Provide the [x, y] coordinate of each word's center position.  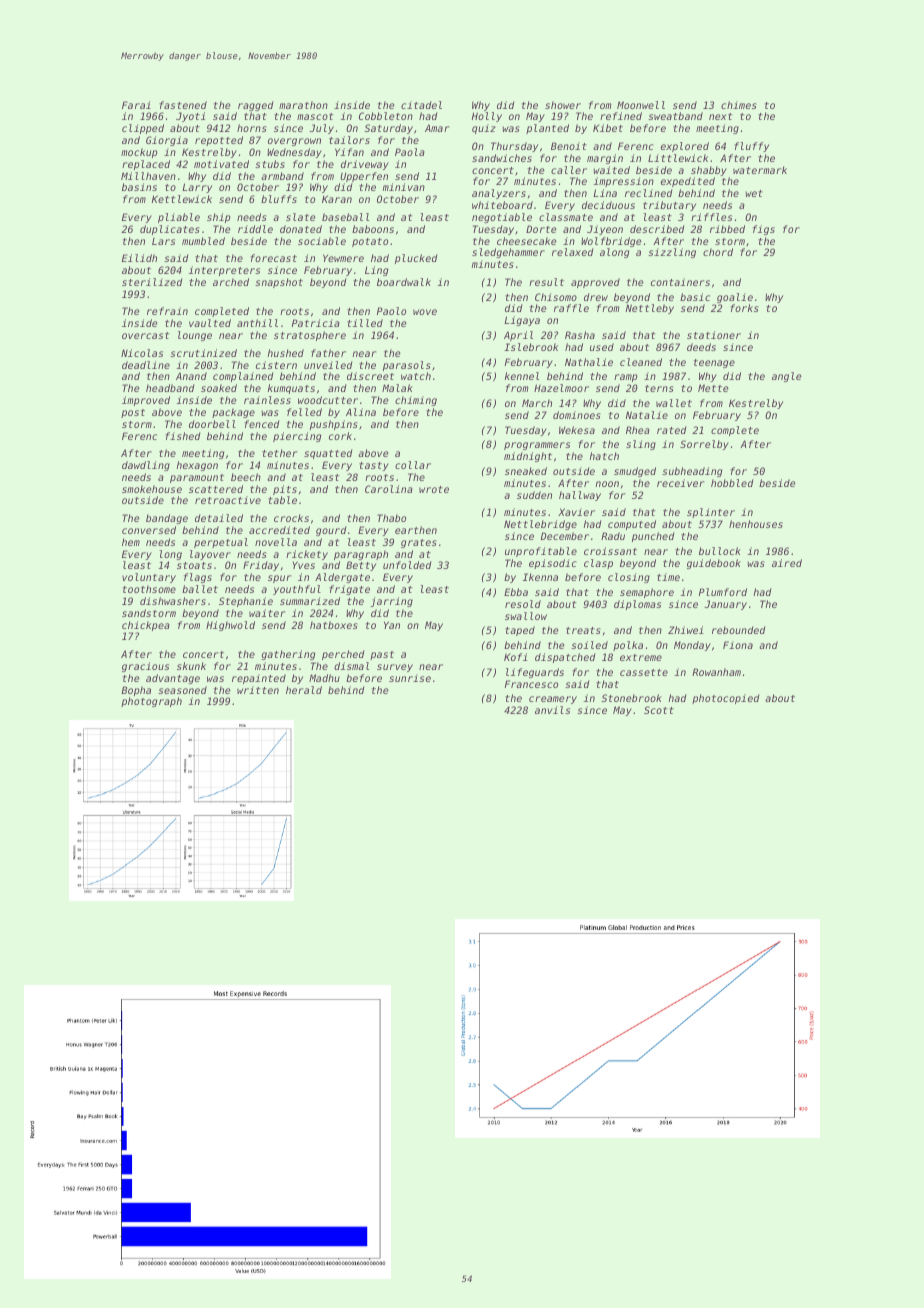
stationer [714, 335]
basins [139, 187]
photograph [151, 702]
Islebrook [531, 347]
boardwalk [404, 282]
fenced [262, 424]
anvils [552, 710]
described [657, 229]
